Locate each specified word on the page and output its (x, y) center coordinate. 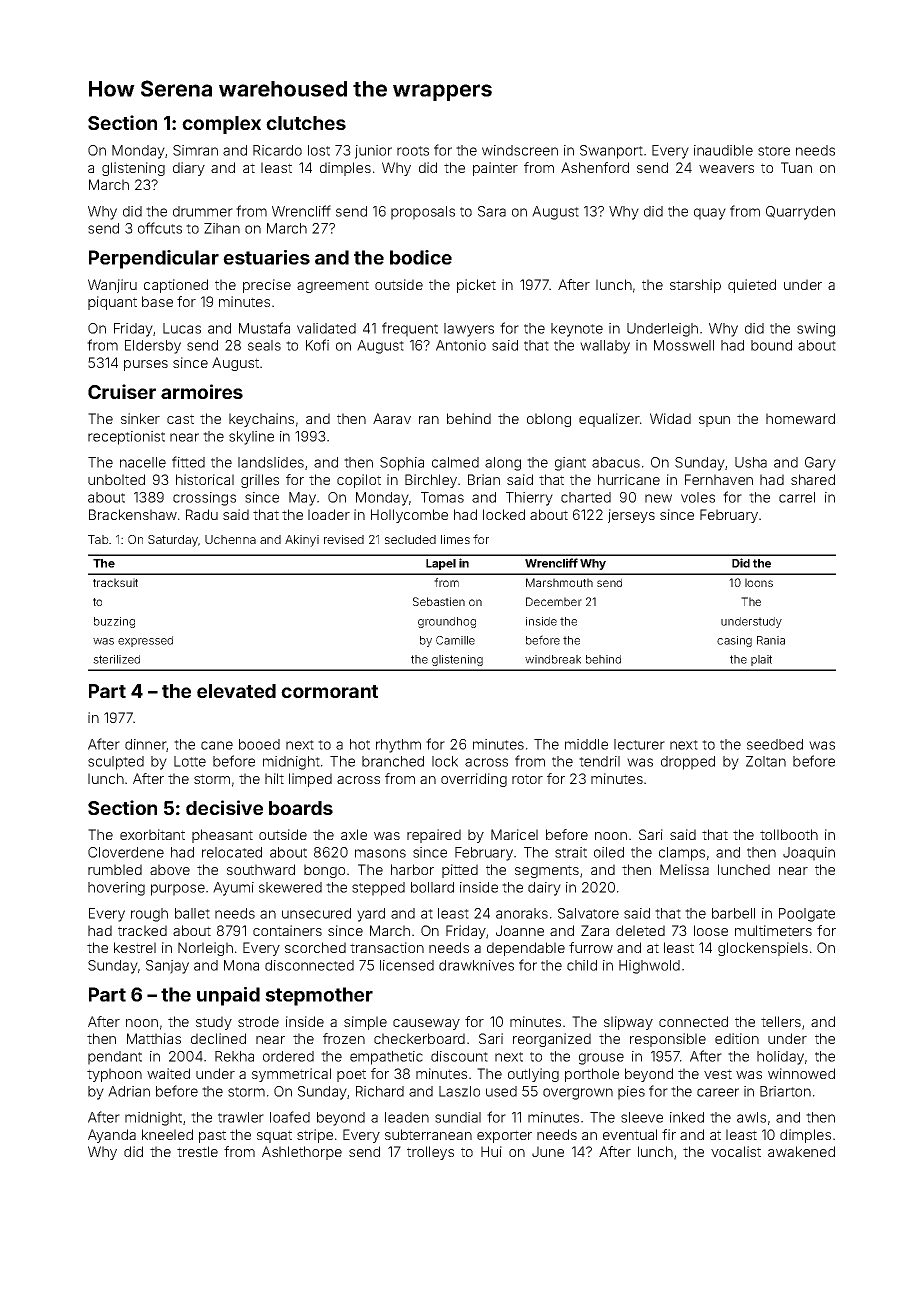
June (548, 1151)
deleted (640, 930)
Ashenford (595, 167)
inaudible (723, 150)
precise (267, 286)
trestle (197, 1151)
